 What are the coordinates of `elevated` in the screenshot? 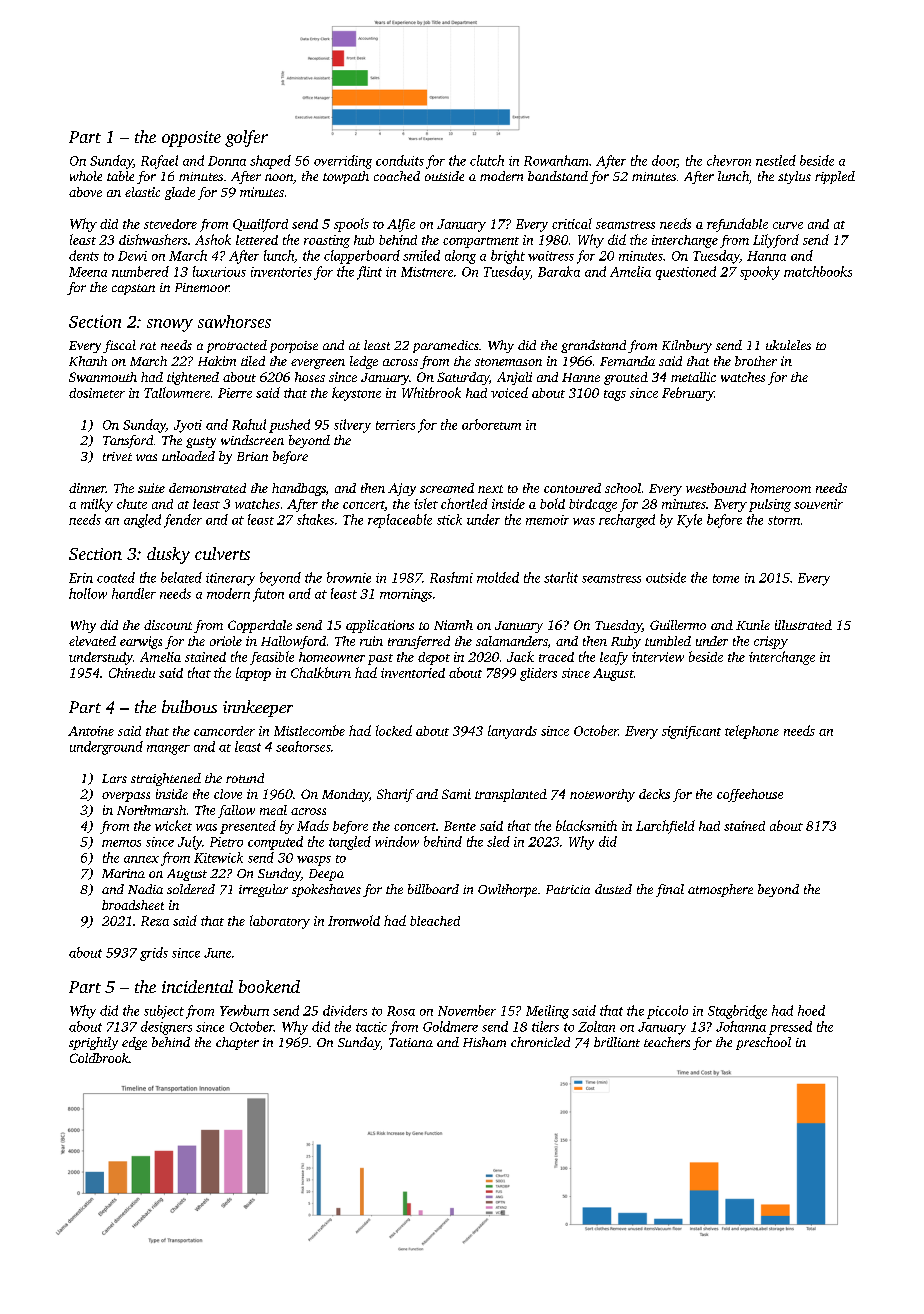 It's located at (92, 641).
